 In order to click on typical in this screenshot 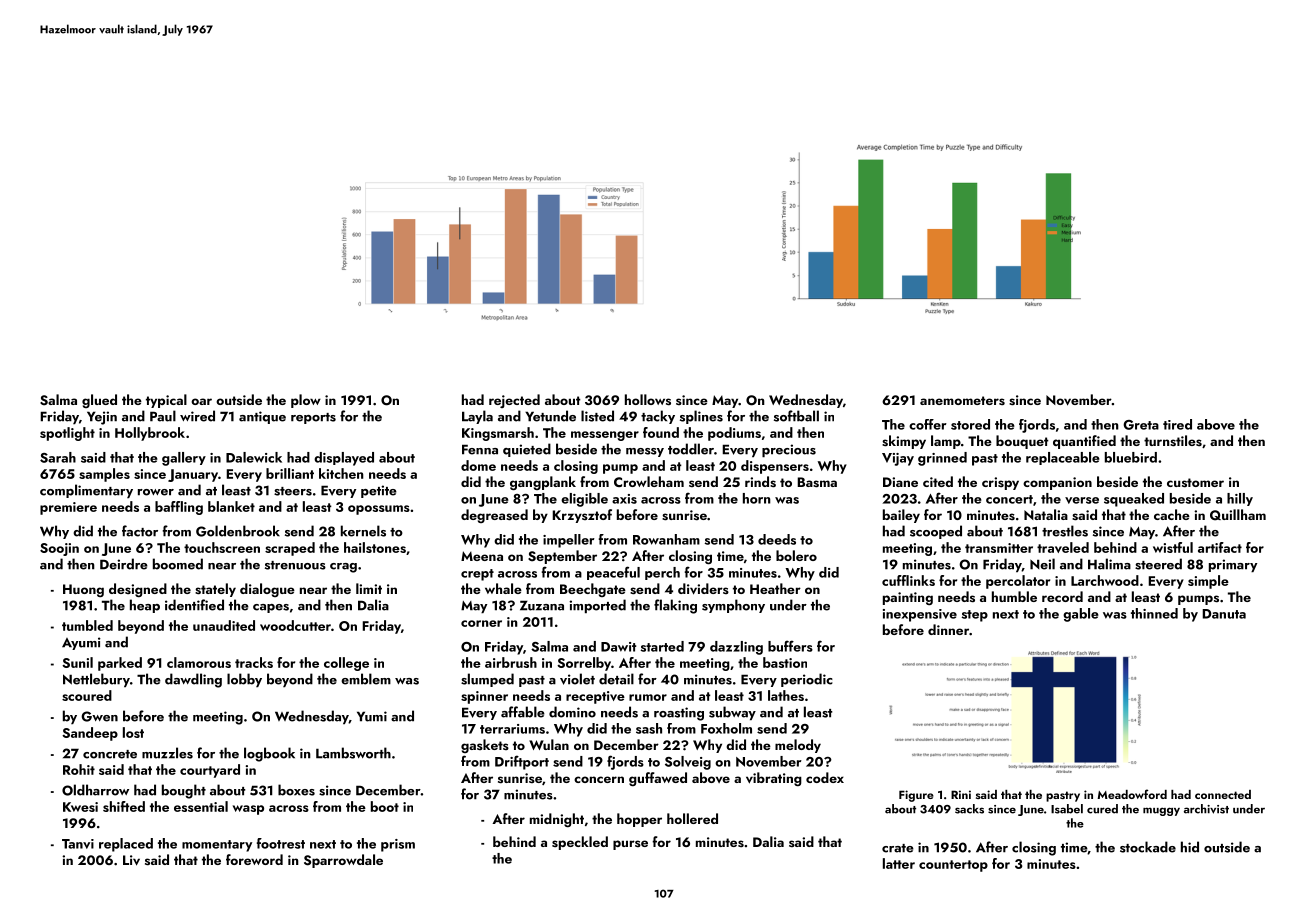, I will do `click(166, 401)`.
